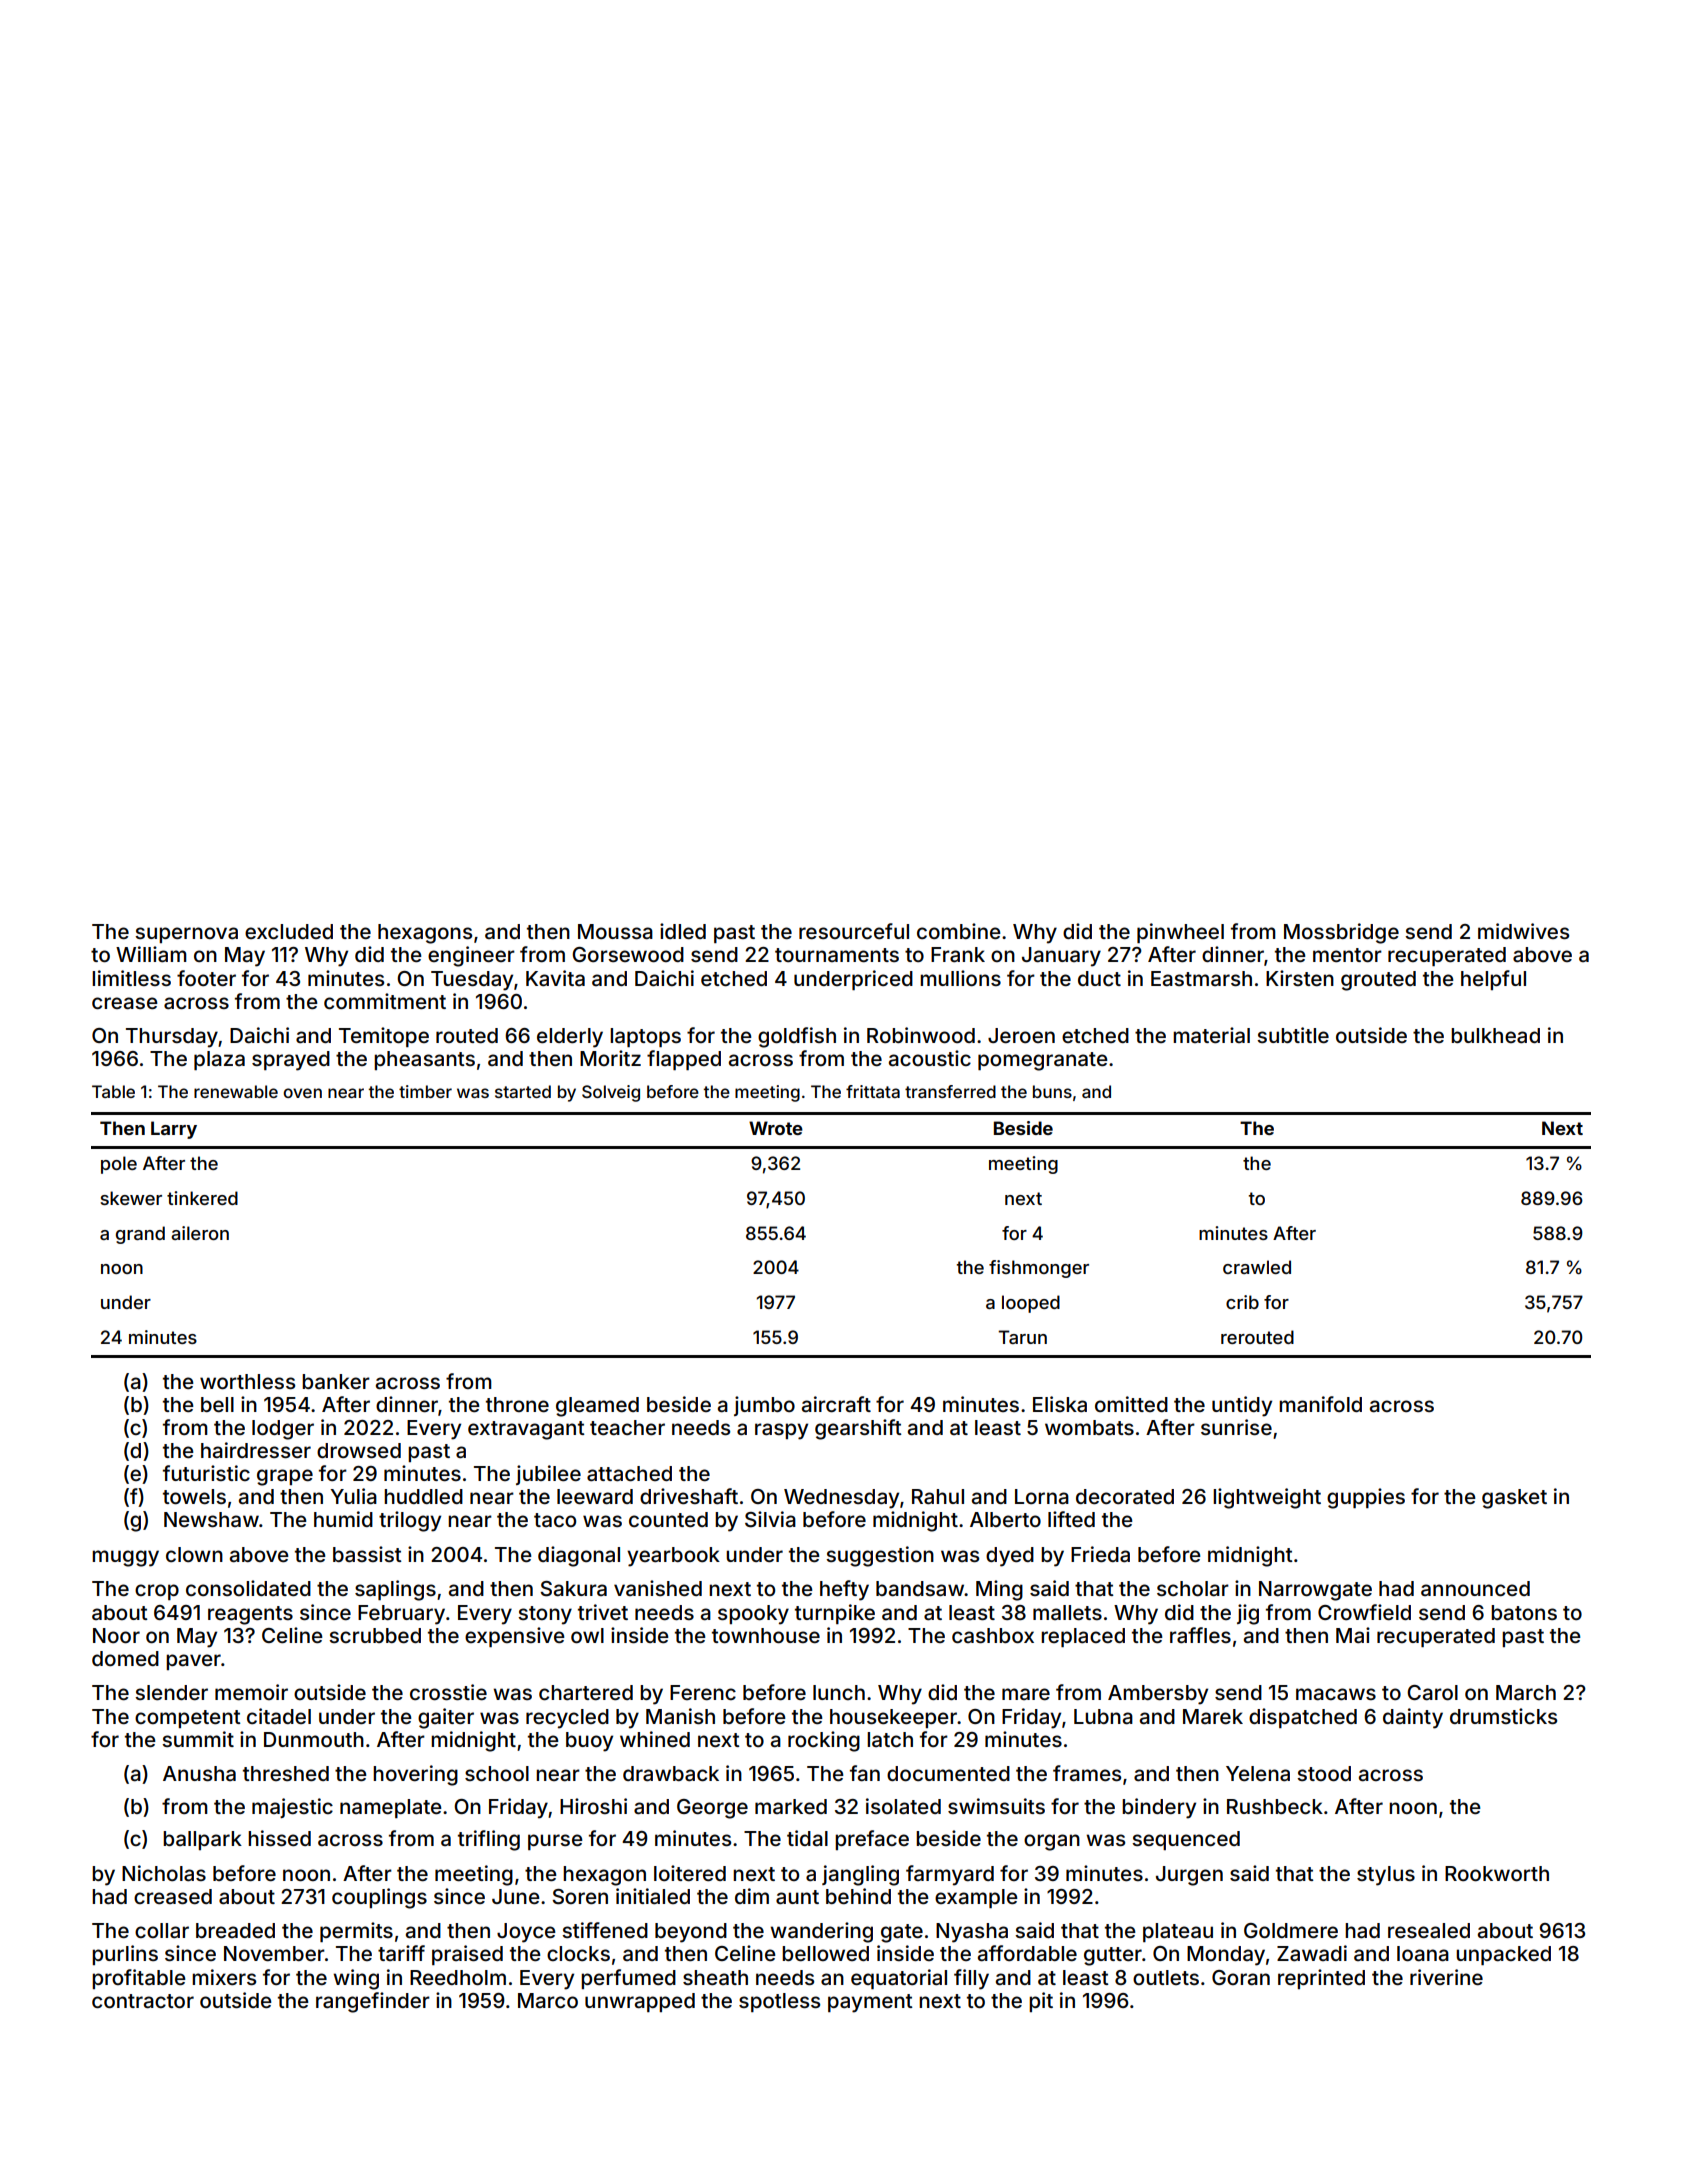 The image size is (1683, 2178). I want to click on William, so click(151, 954).
